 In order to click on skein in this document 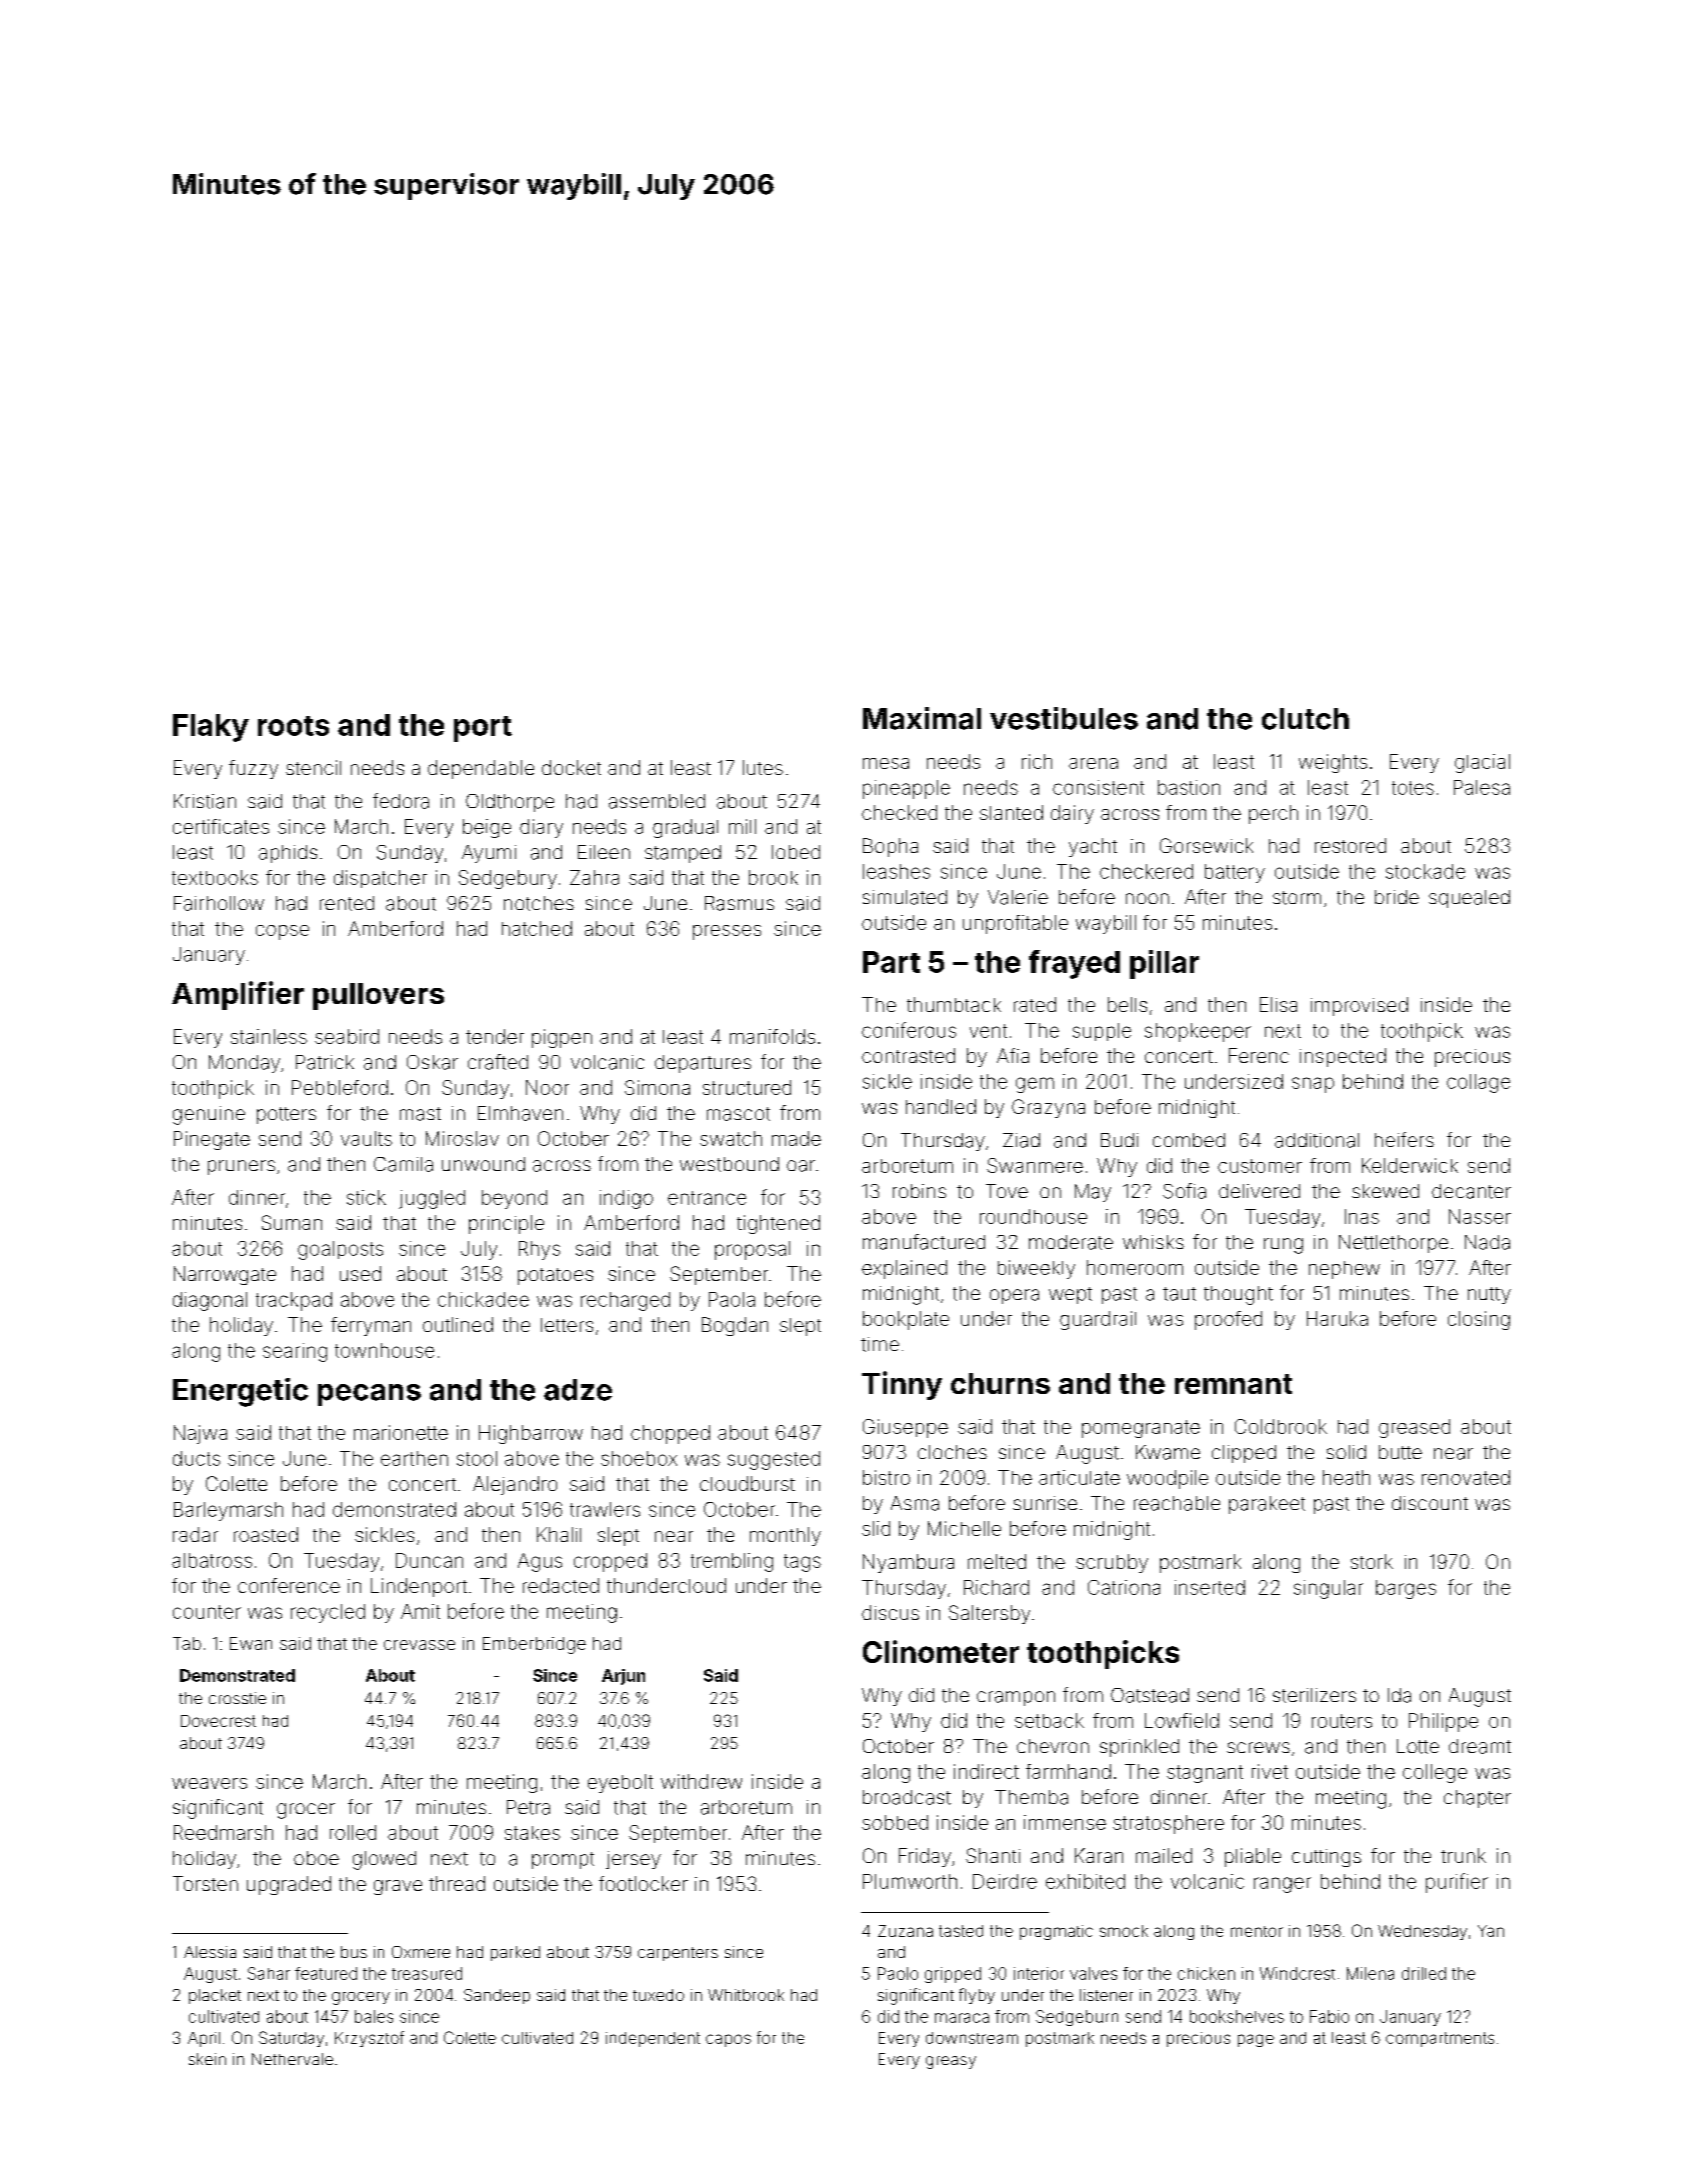, I will do `click(207, 2059)`.
